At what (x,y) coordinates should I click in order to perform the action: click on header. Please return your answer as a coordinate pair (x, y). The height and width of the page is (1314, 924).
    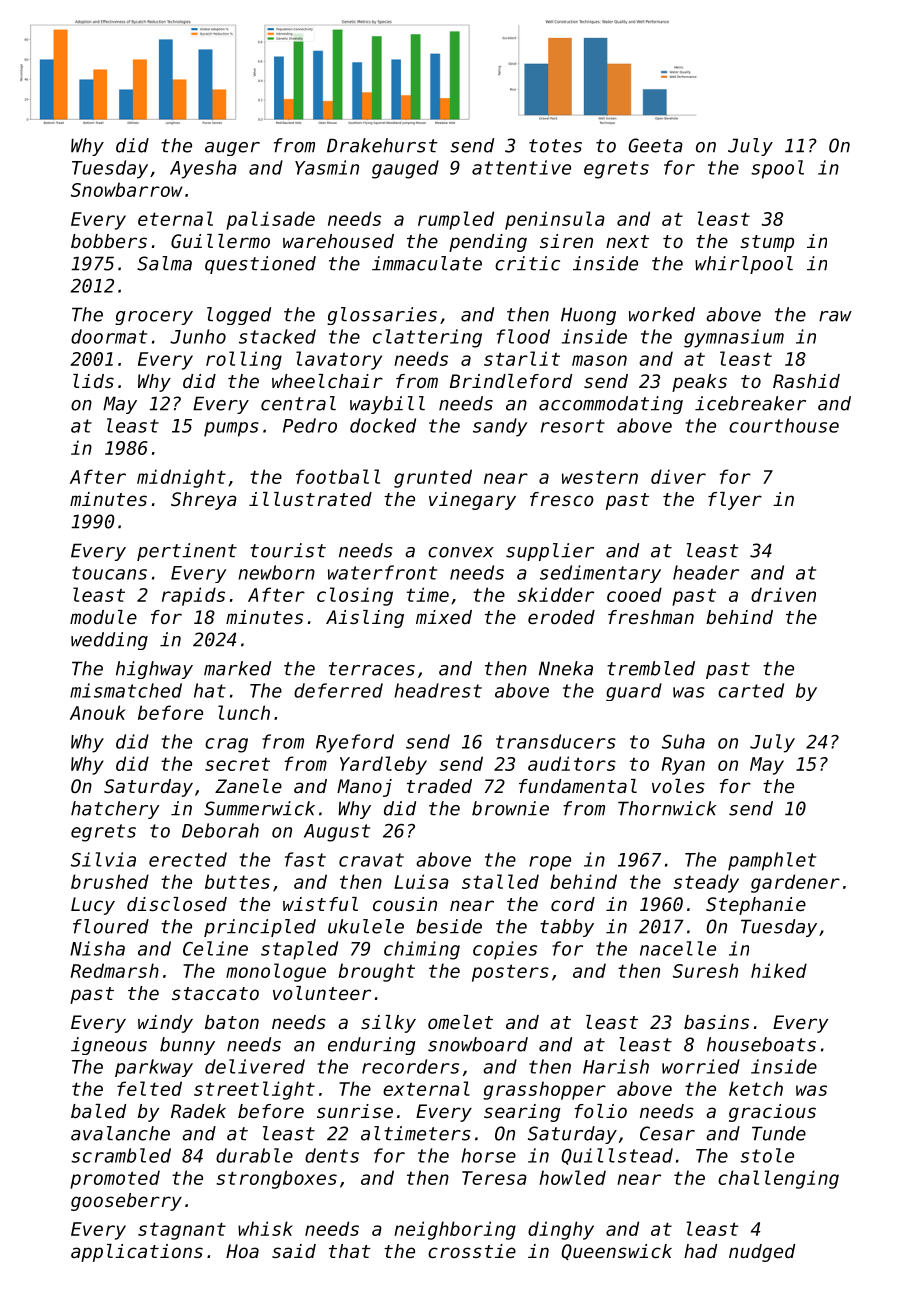
    Looking at the image, I should click on (706, 572).
